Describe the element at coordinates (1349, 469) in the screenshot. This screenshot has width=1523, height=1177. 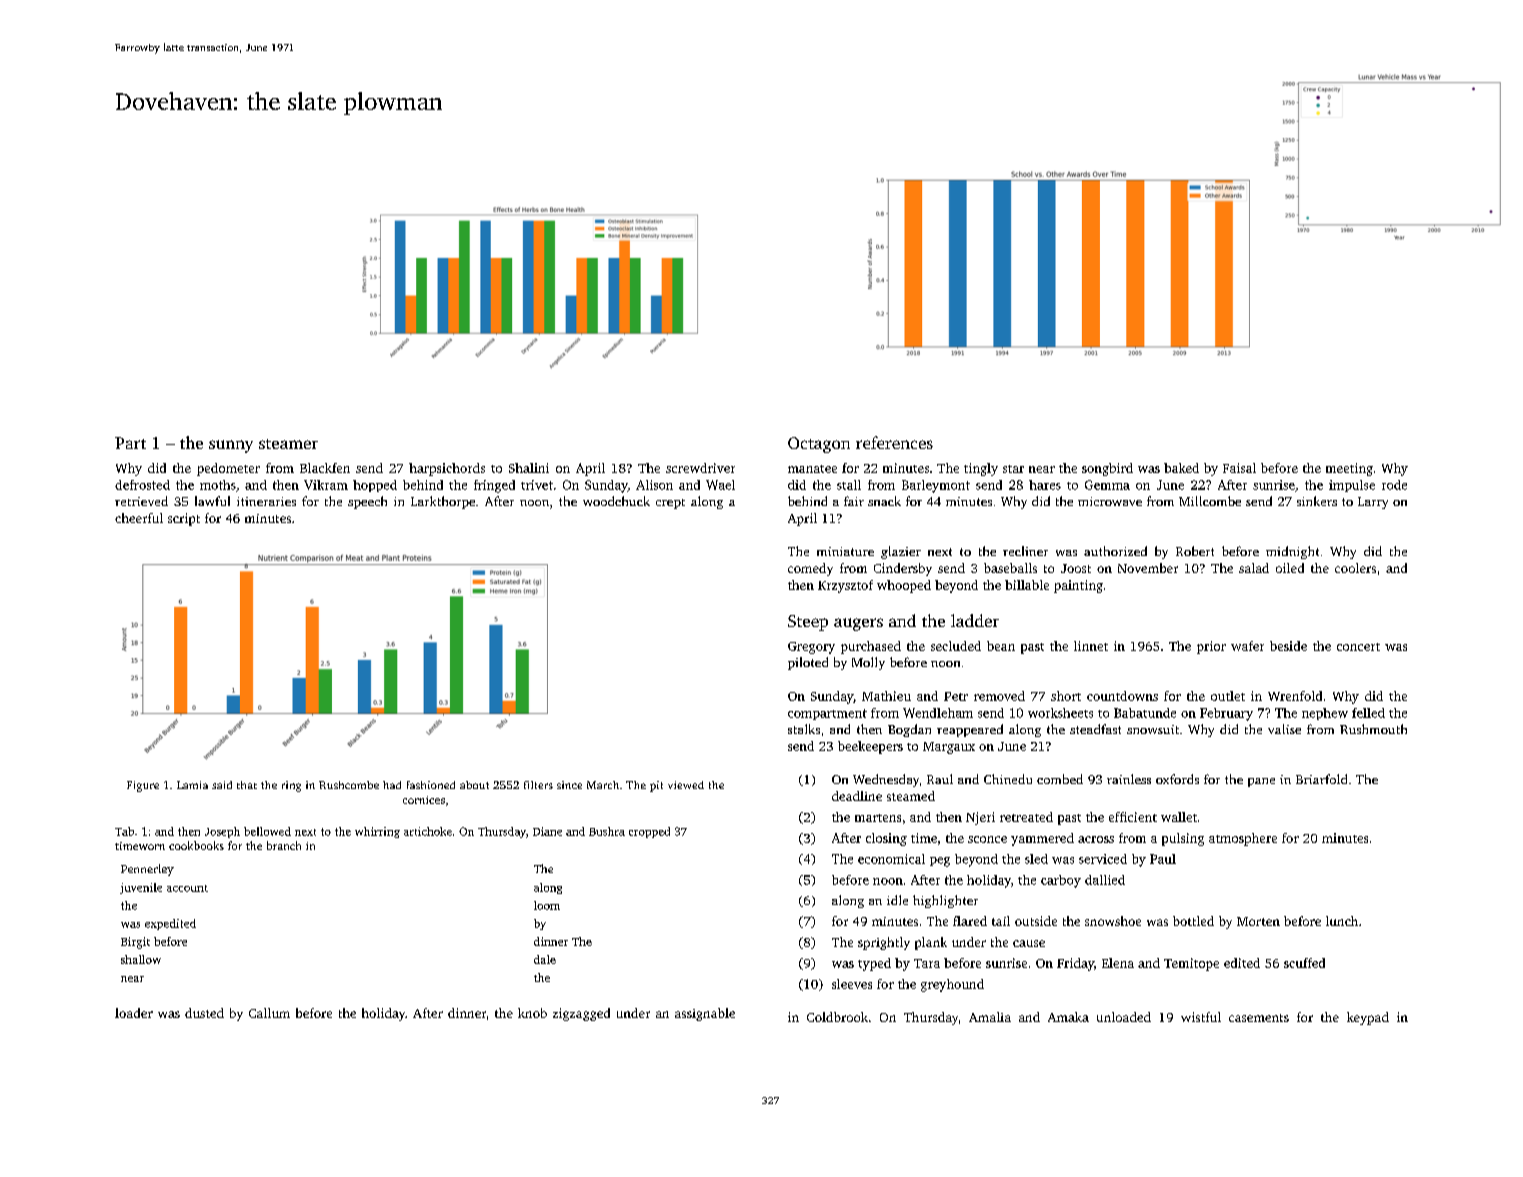
I see `meeting` at that location.
